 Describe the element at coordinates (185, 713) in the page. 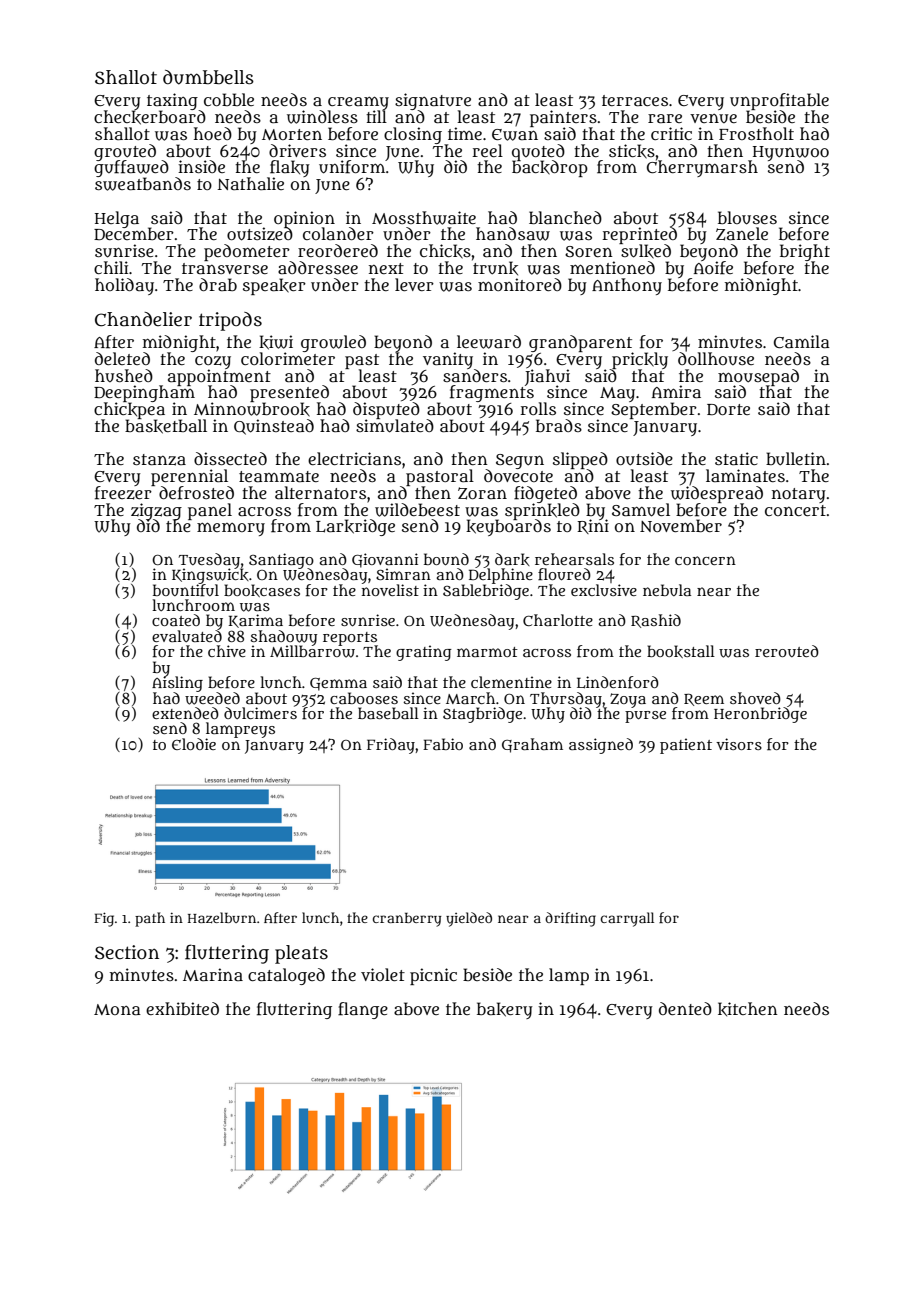

I see `extended` at that location.
